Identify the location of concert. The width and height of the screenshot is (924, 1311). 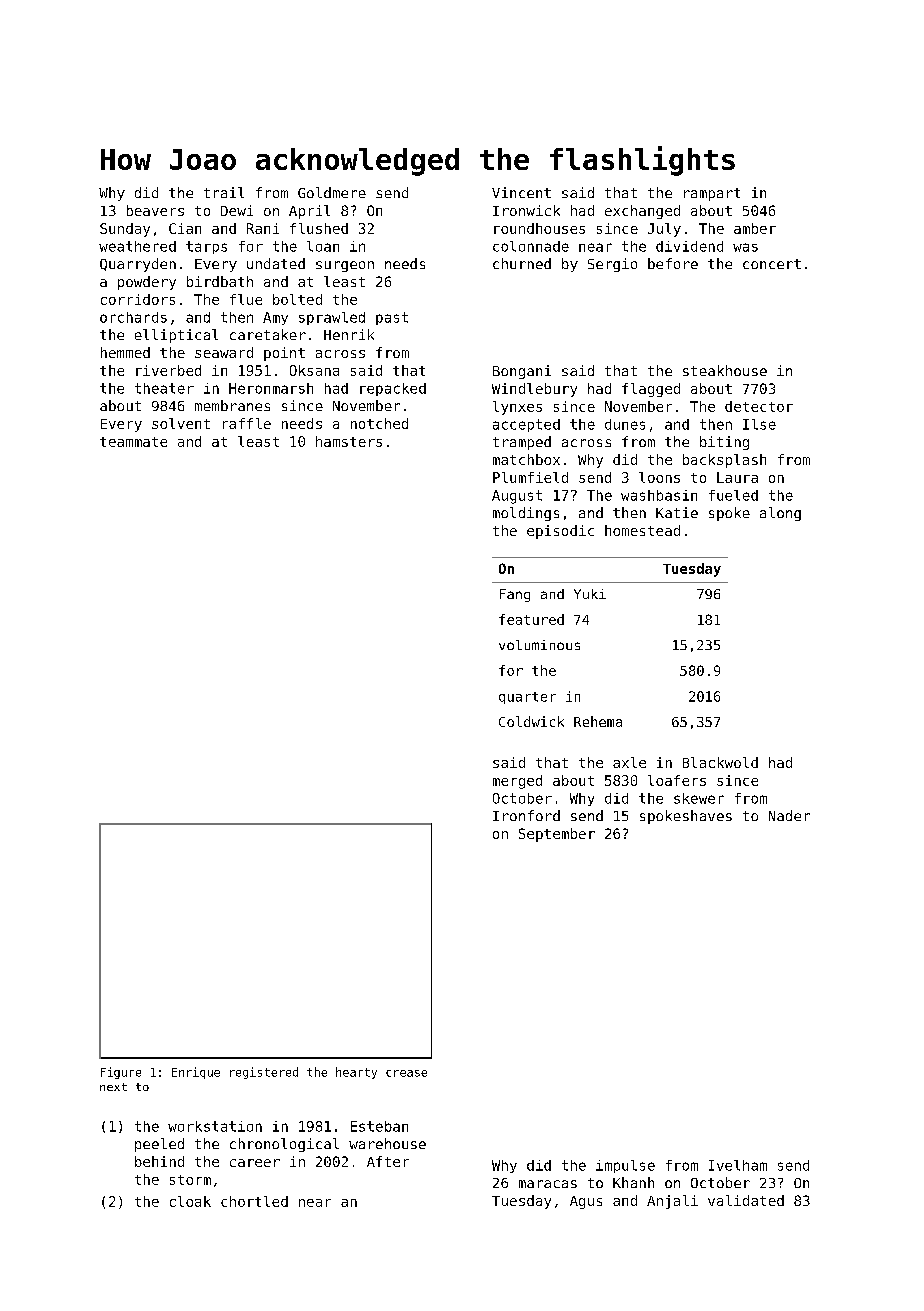
(772, 264).
